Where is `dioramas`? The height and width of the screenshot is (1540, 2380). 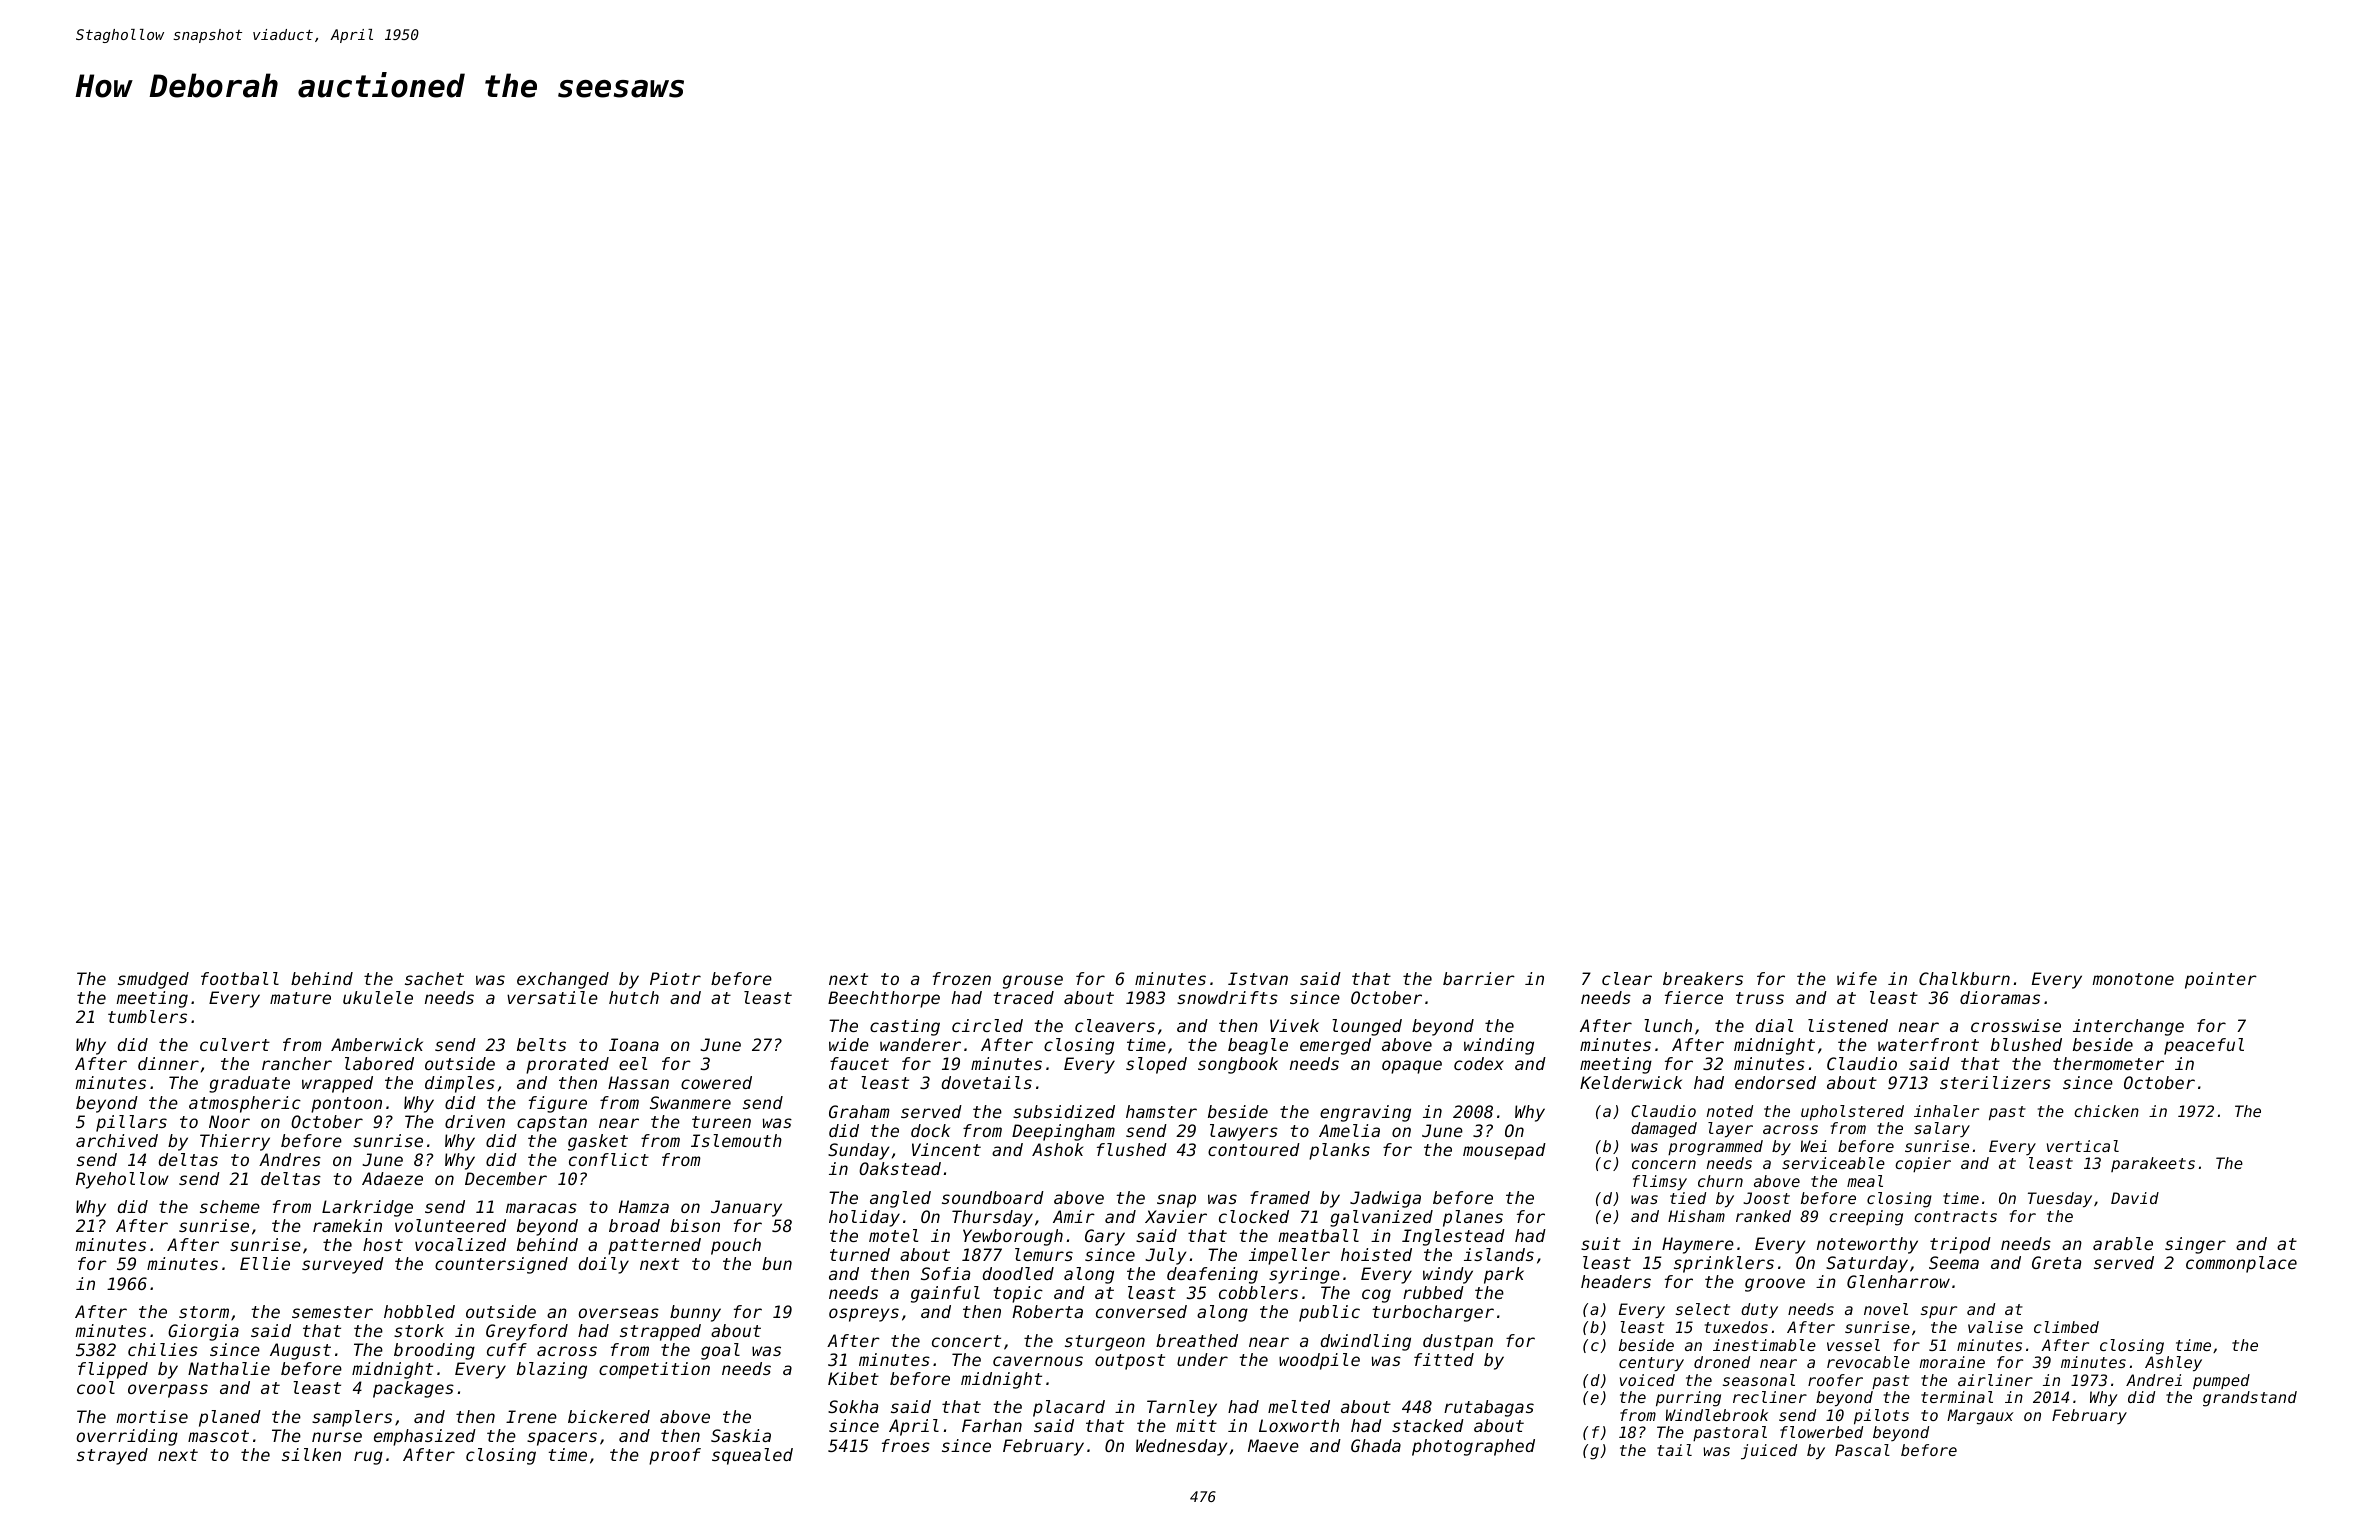 dioramas is located at coordinates (2000, 997).
